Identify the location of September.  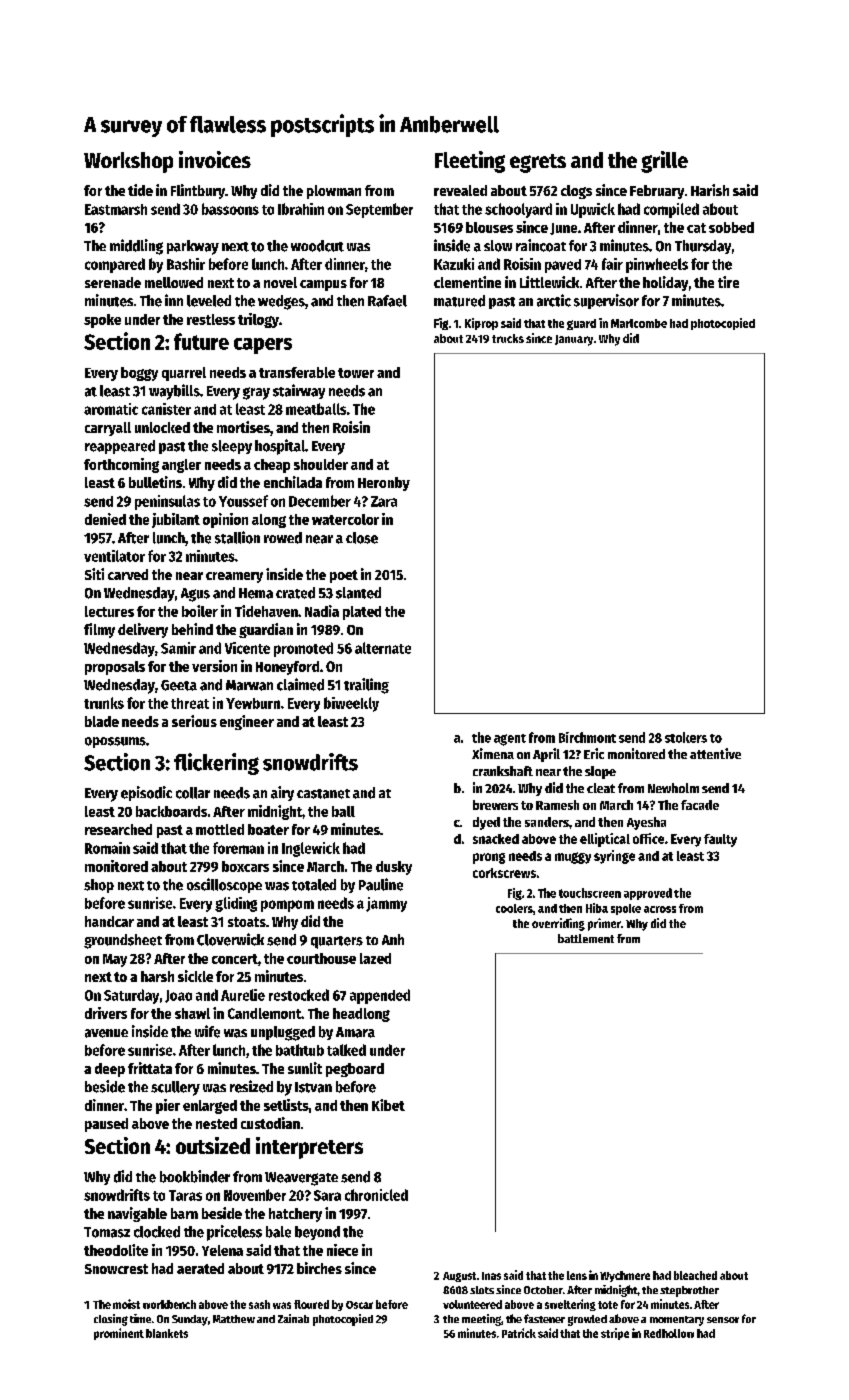
(379, 210).
